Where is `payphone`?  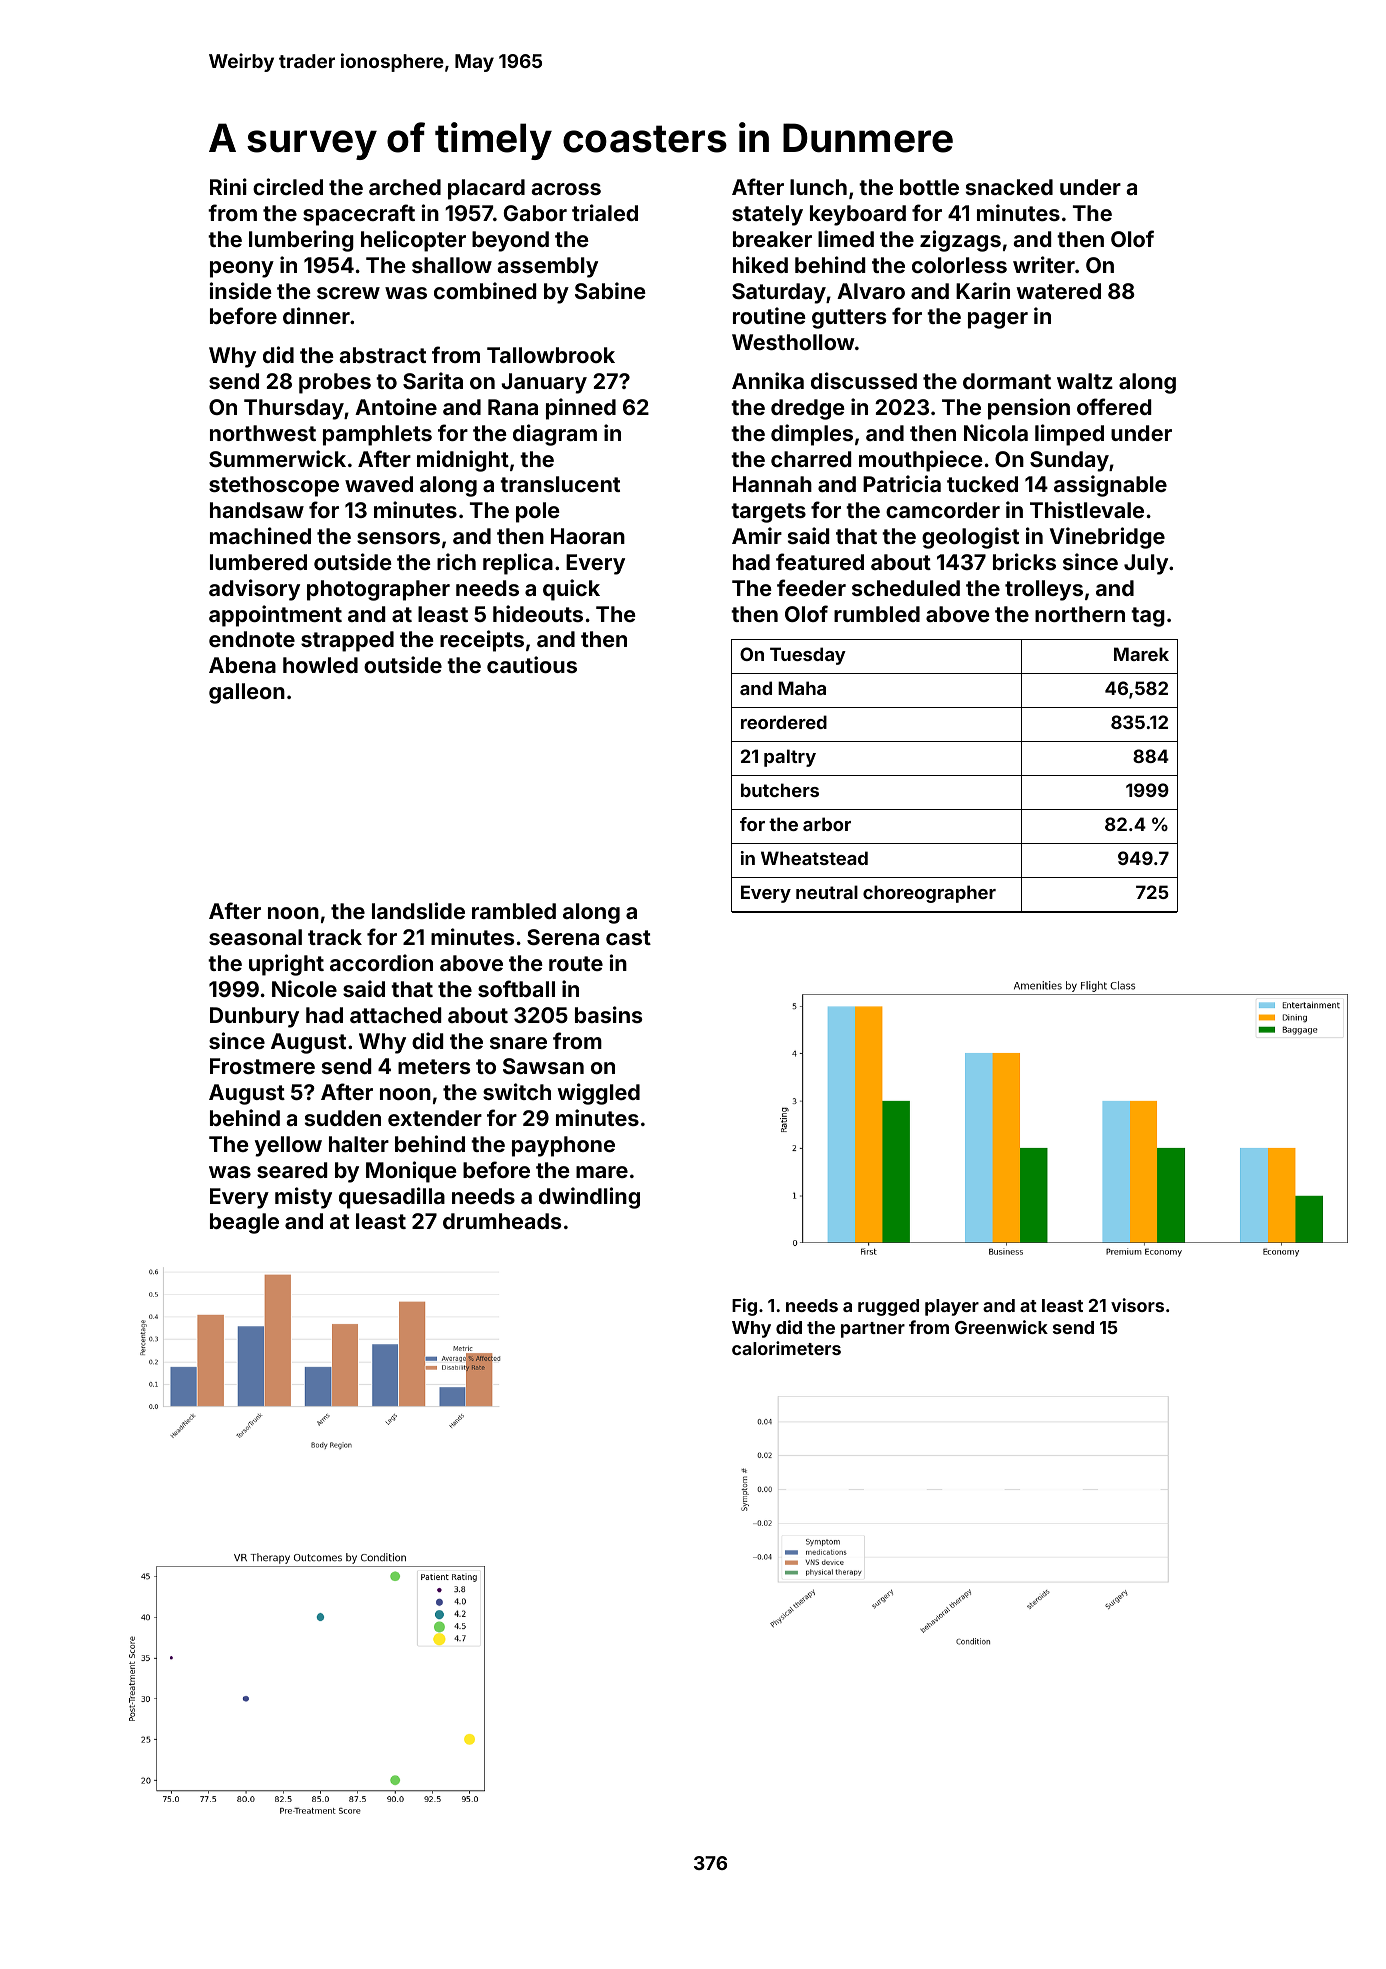 payphone is located at coordinates (563, 1146).
